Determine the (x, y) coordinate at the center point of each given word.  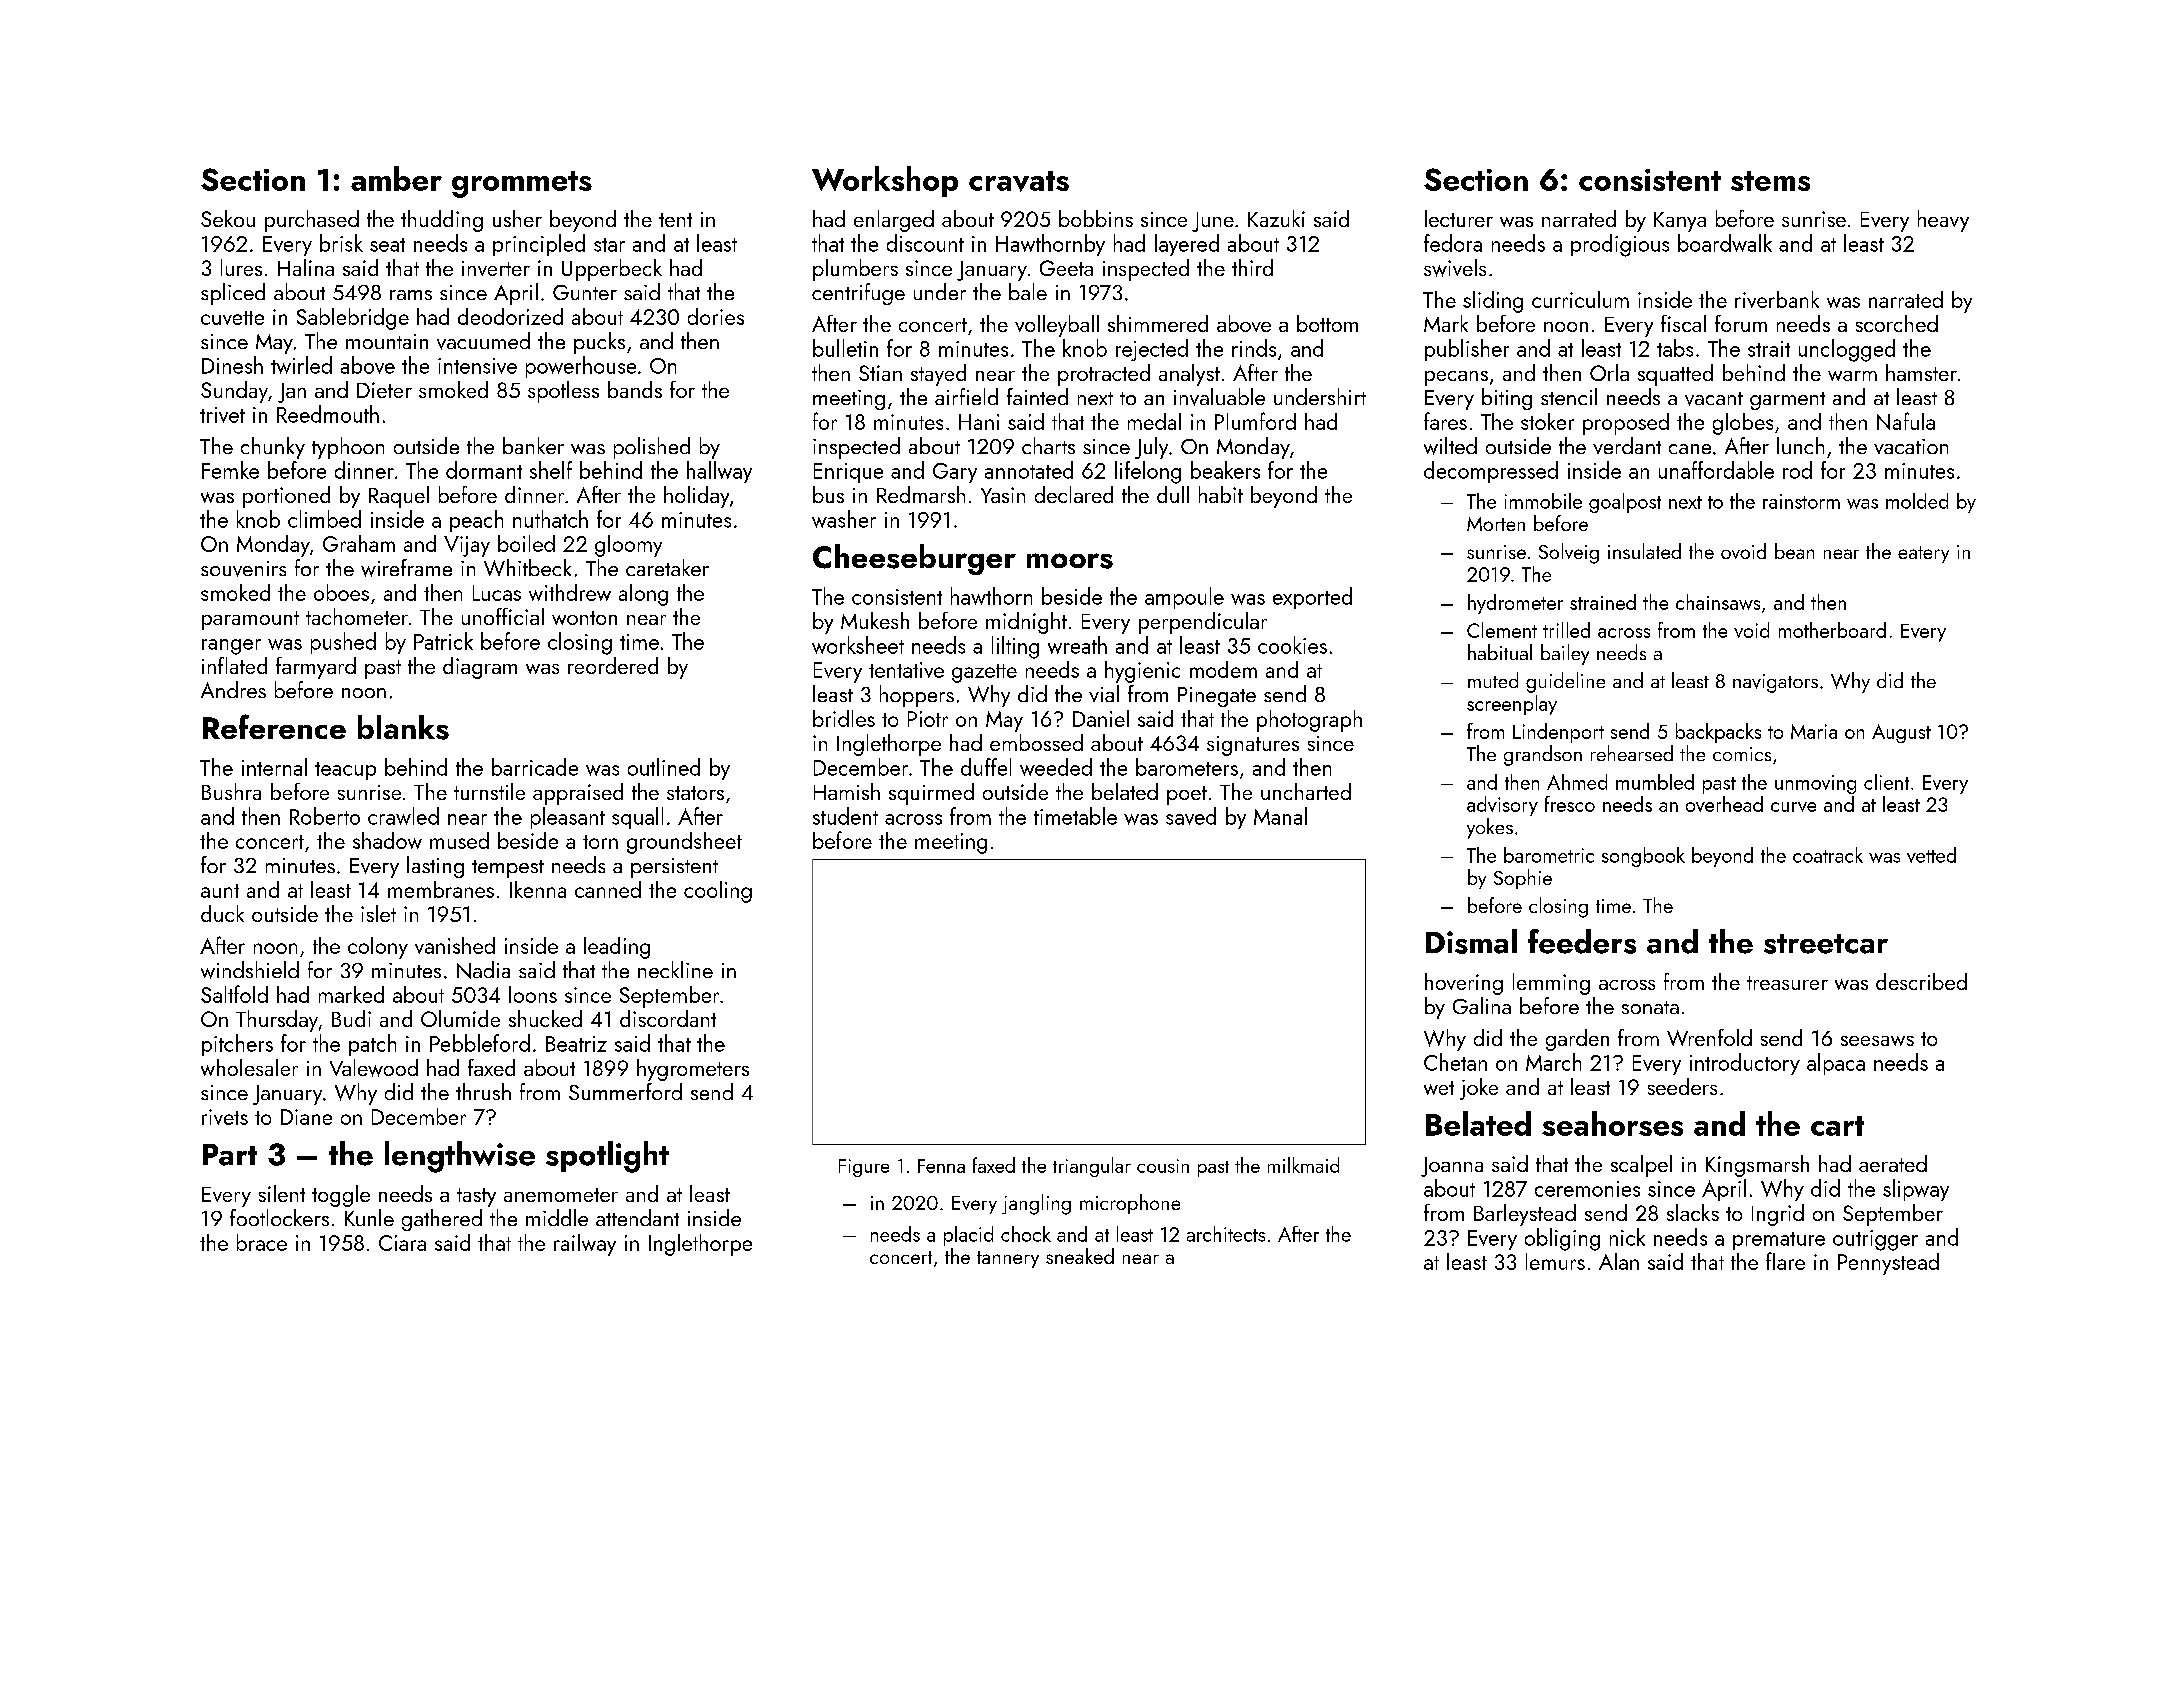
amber (396, 178)
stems (1770, 181)
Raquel (399, 497)
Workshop (885, 181)
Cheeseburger (914, 559)
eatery (1923, 554)
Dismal (1471, 941)
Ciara (402, 1243)
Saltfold (234, 994)
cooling (718, 892)
